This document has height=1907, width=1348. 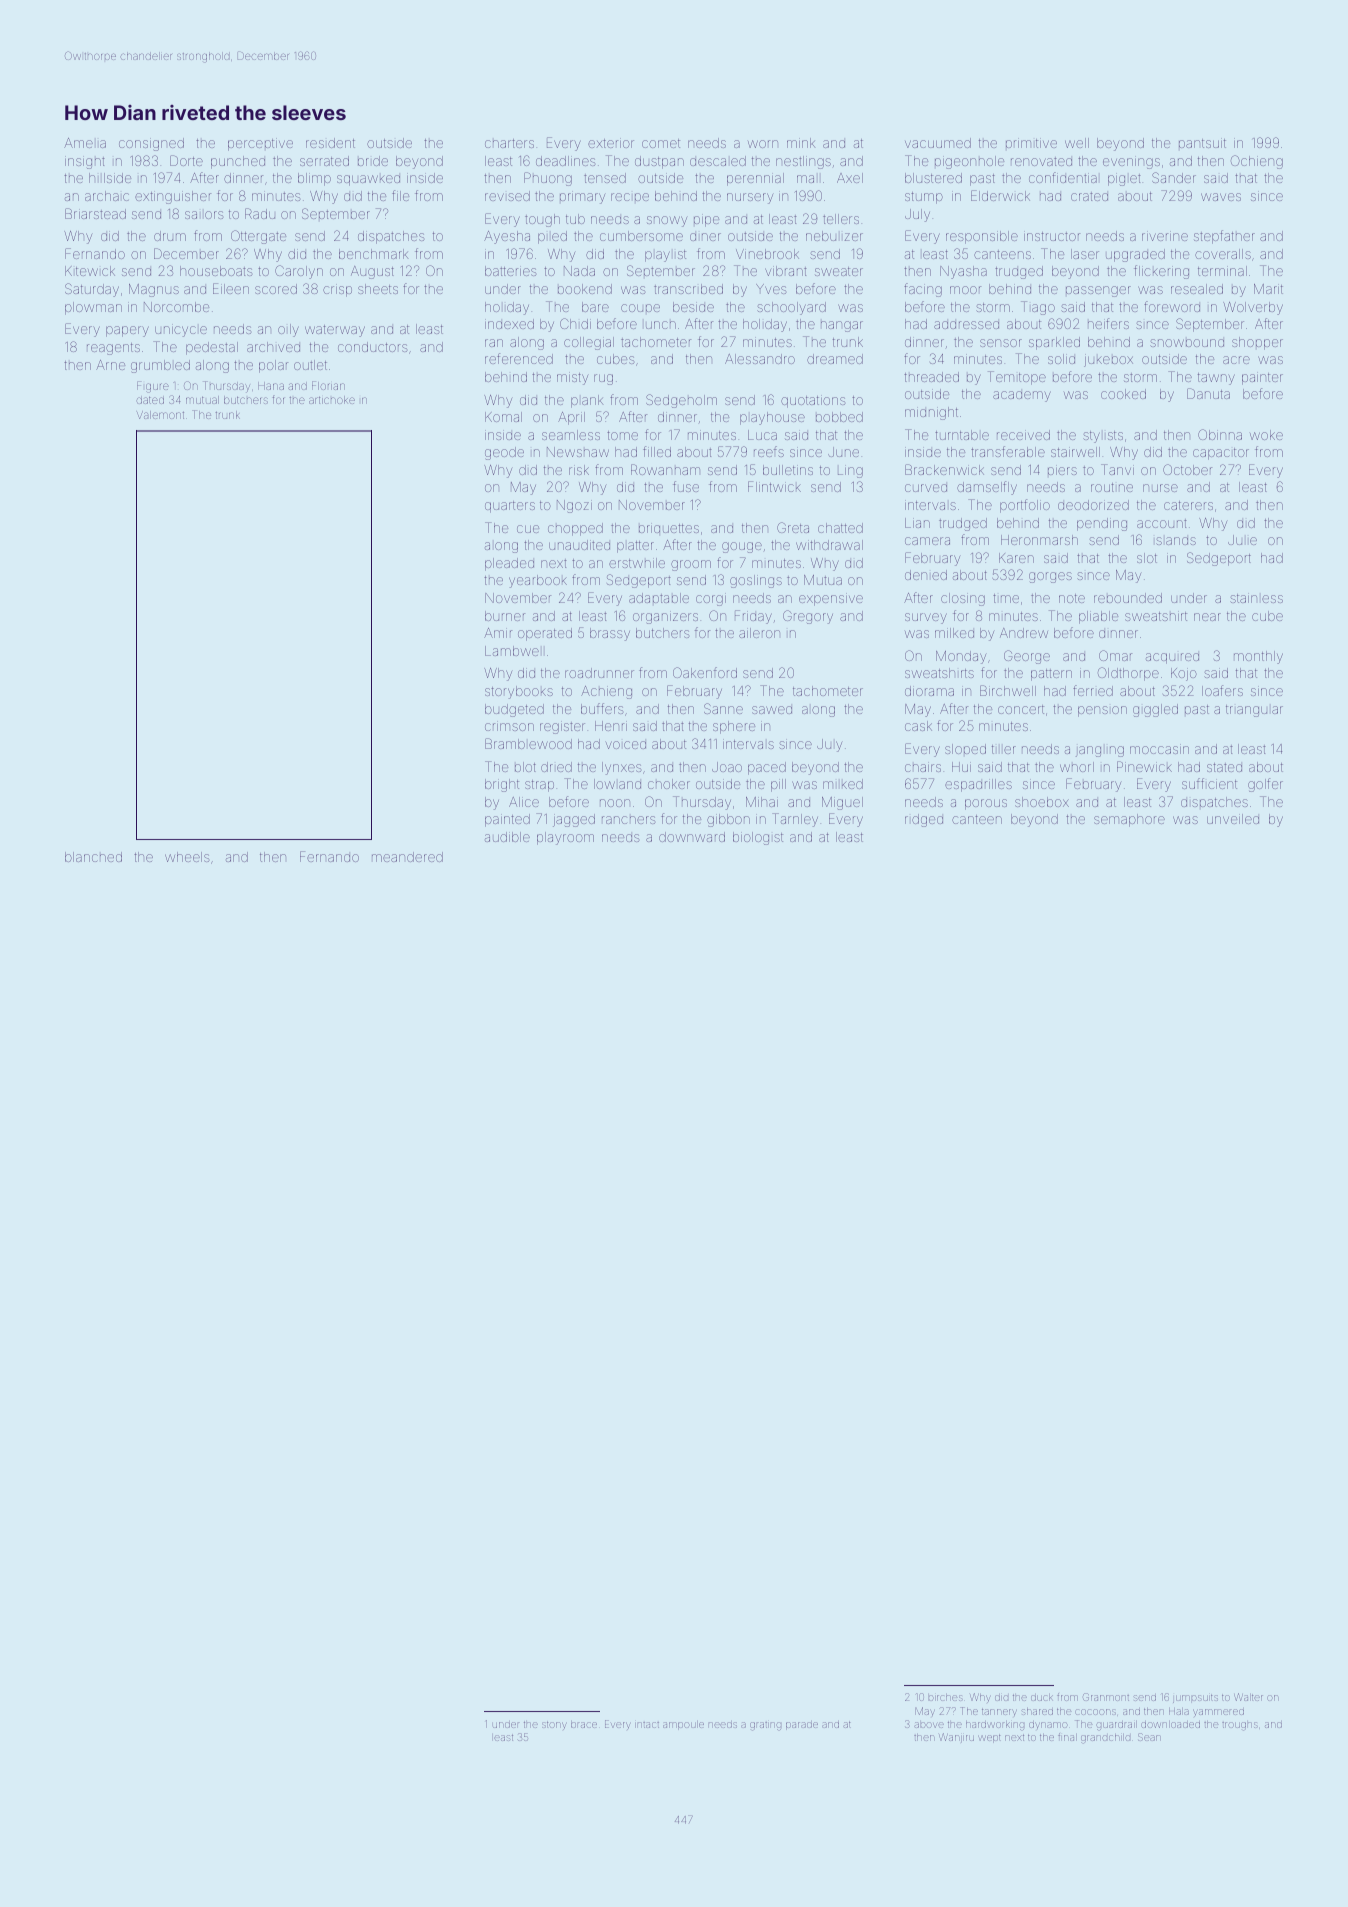 What do you see at coordinates (758, 838) in the document?
I see `biologist` at bounding box center [758, 838].
